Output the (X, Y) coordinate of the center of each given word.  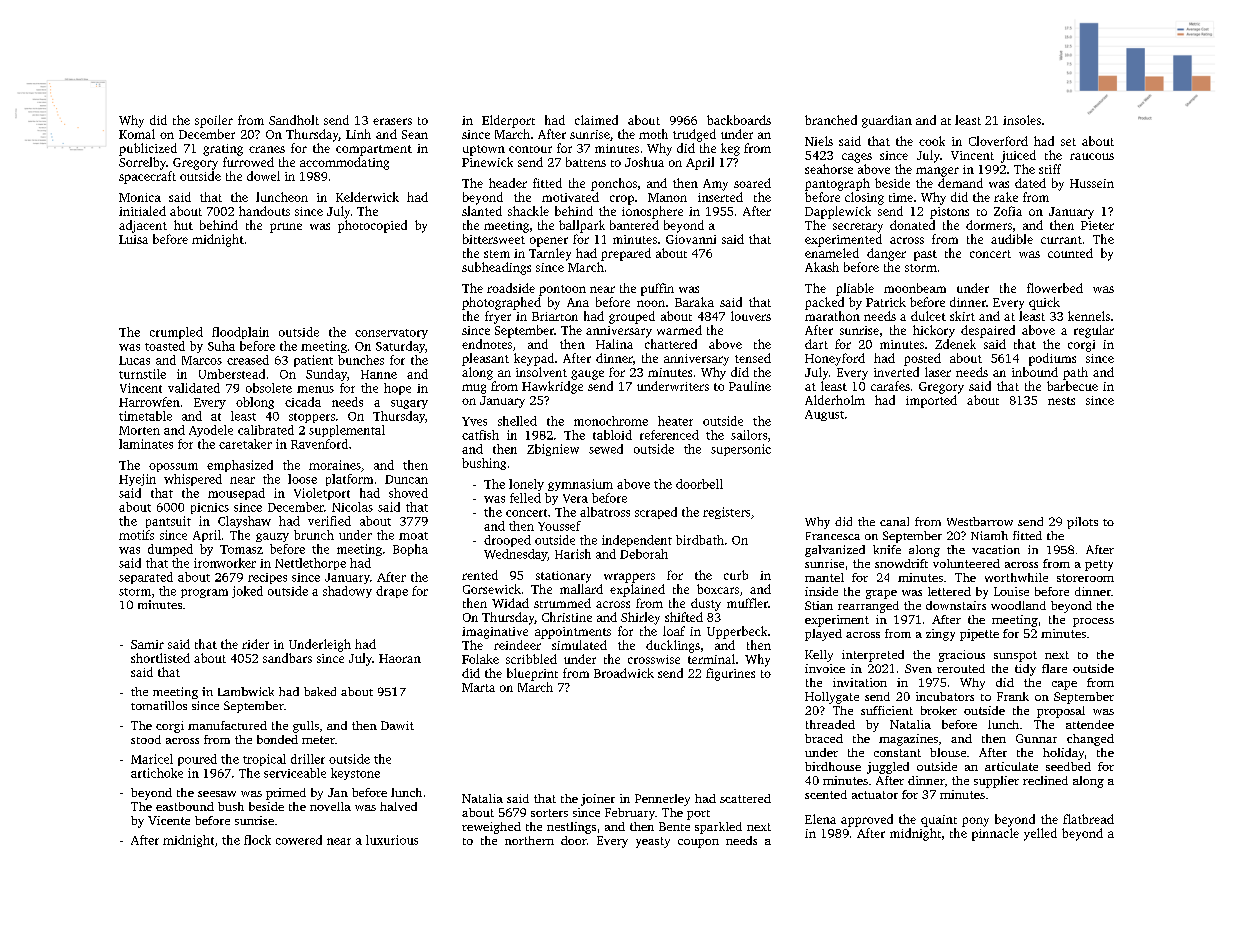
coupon (698, 843)
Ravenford (319, 444)
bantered (634, 225)
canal (894, 521)
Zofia (1008, 211)
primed (286, 794)
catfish (480, 435)
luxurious (392, 840)
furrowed (248, 162)
